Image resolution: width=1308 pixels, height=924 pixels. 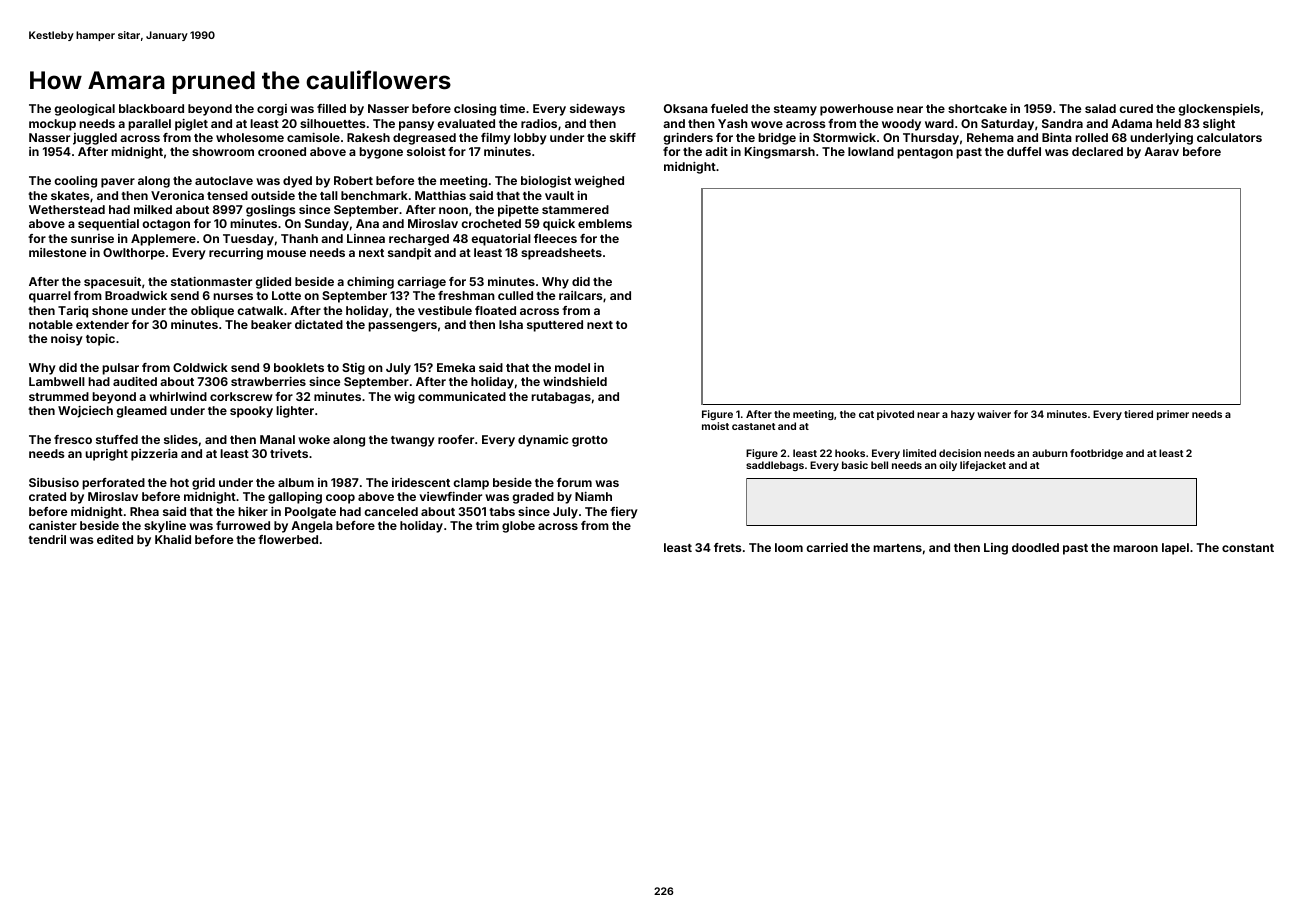 I want to click on viewfinder, so click(x=450, y=496).
